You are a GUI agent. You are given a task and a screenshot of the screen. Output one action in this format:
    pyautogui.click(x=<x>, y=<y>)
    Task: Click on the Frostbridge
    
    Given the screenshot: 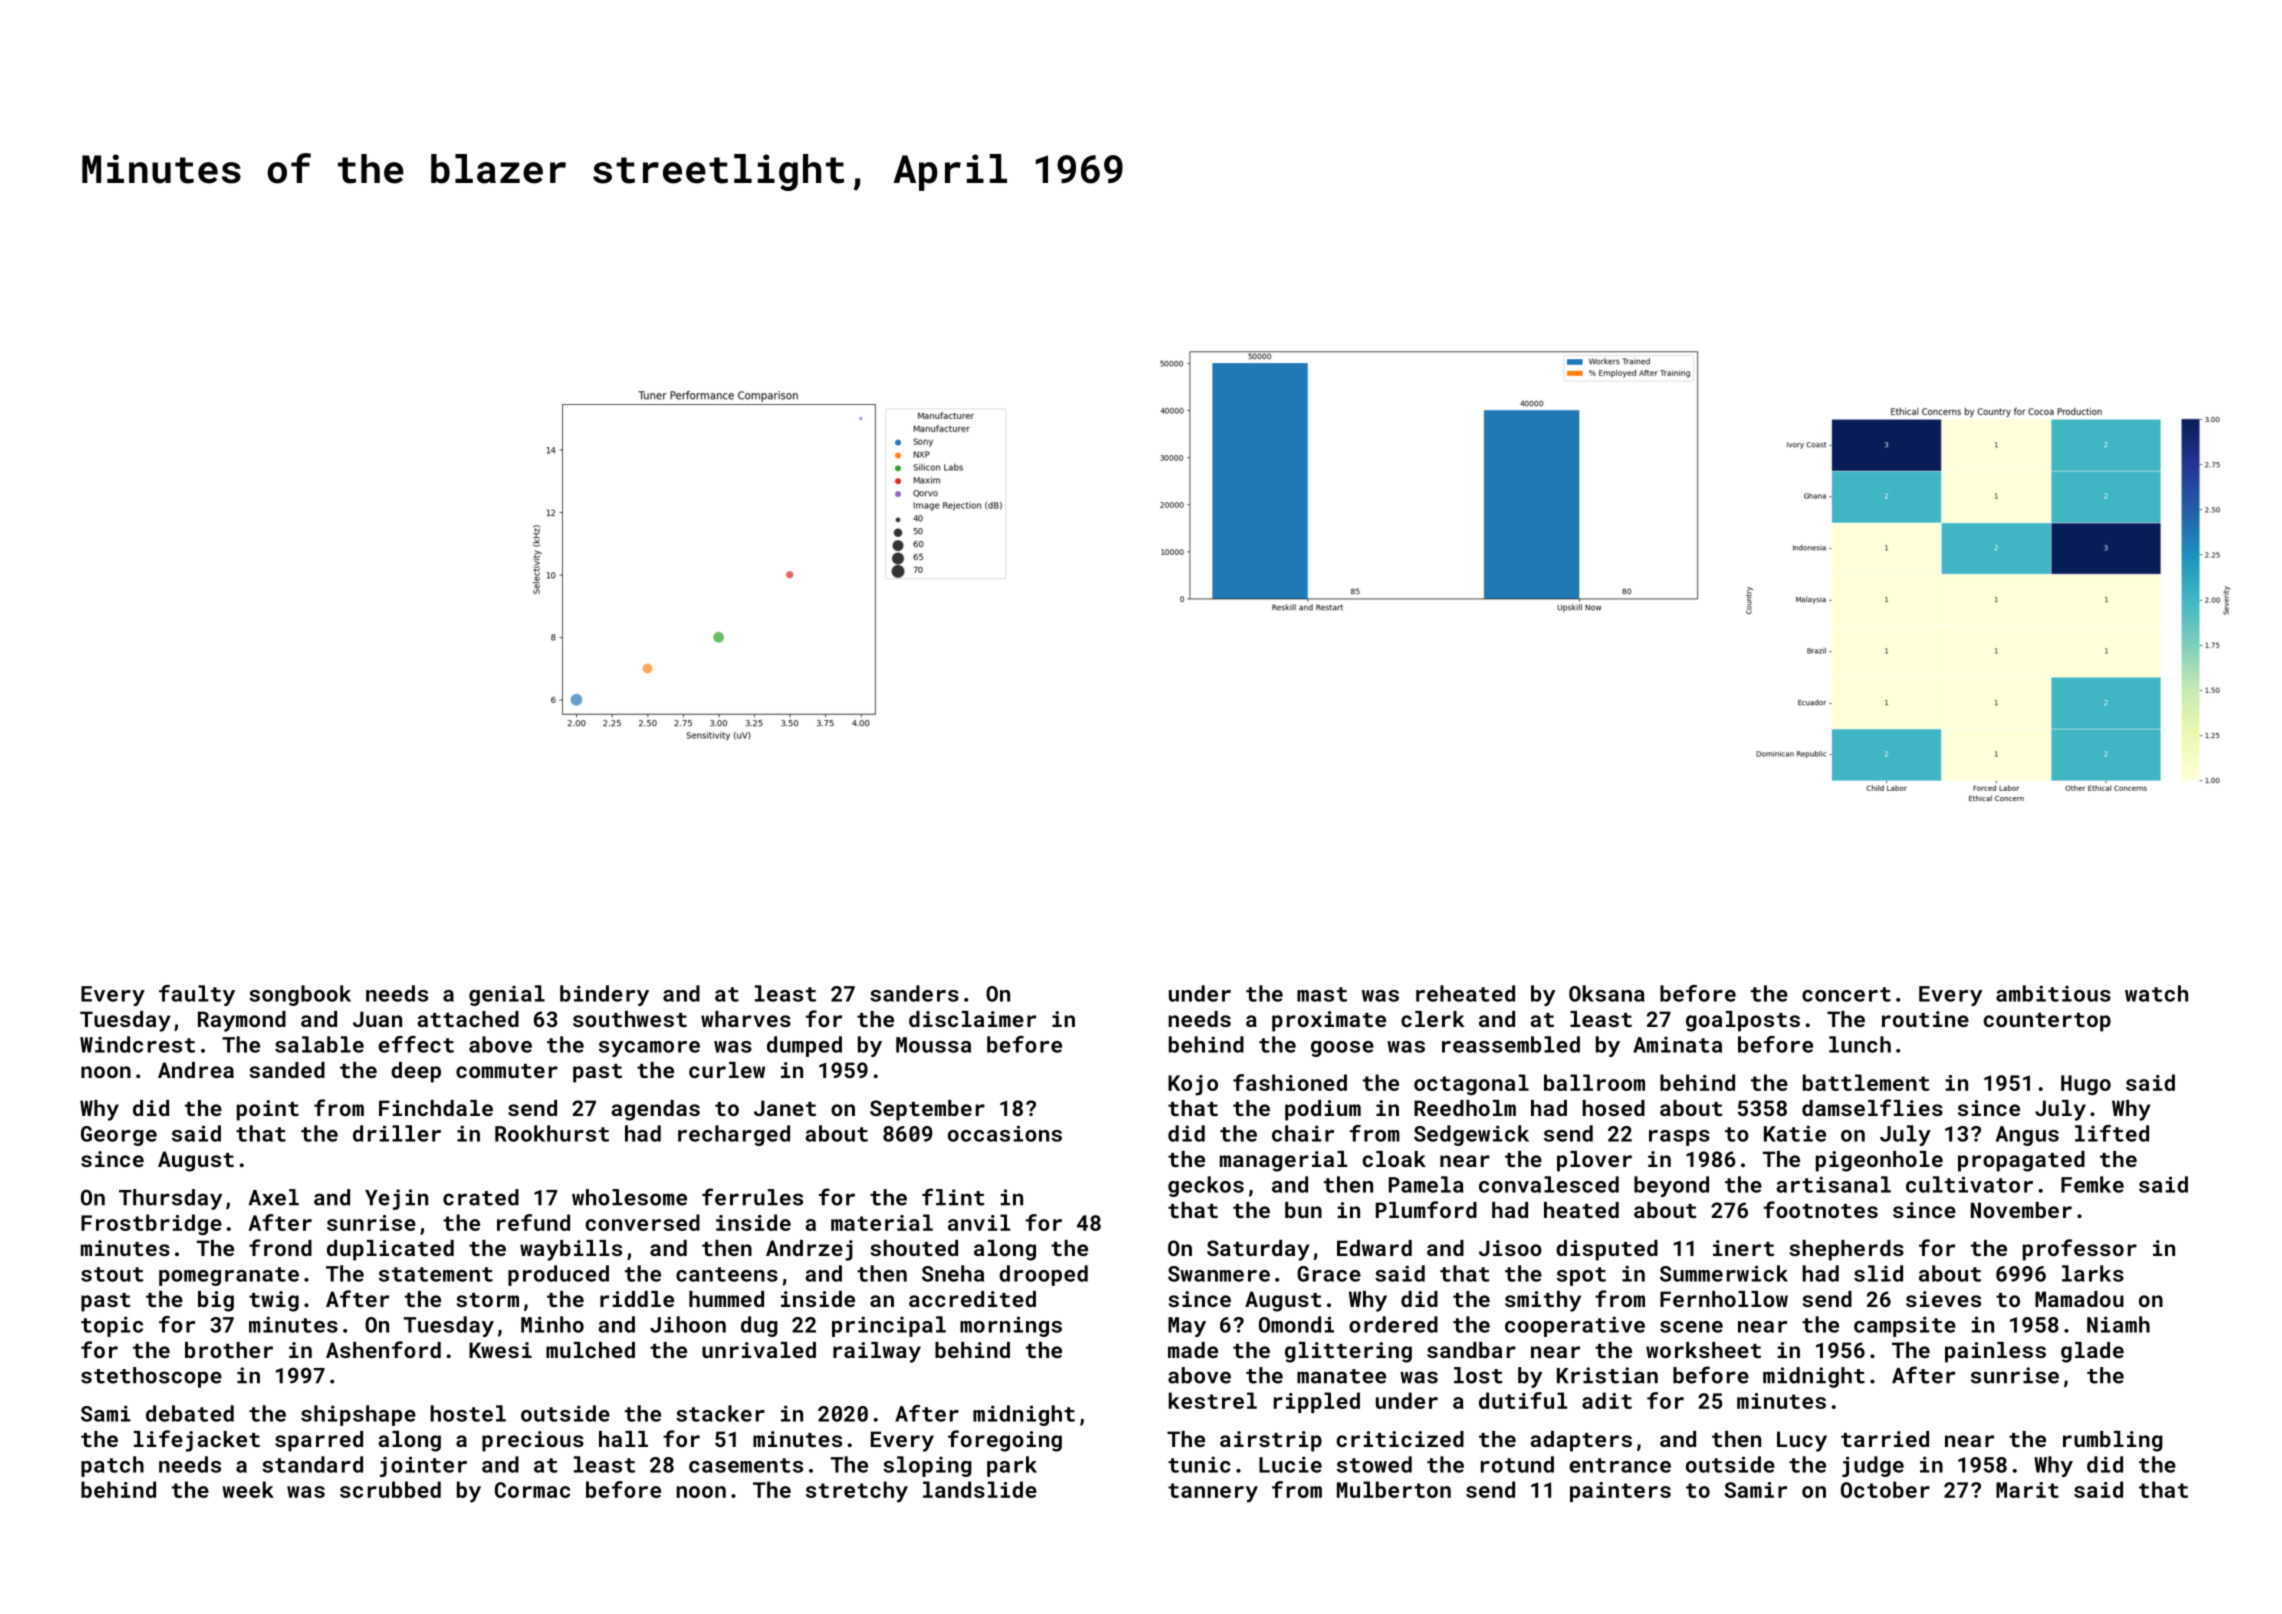 What is the action you would take?
    pyautogui.click(x=151, y=1224)
